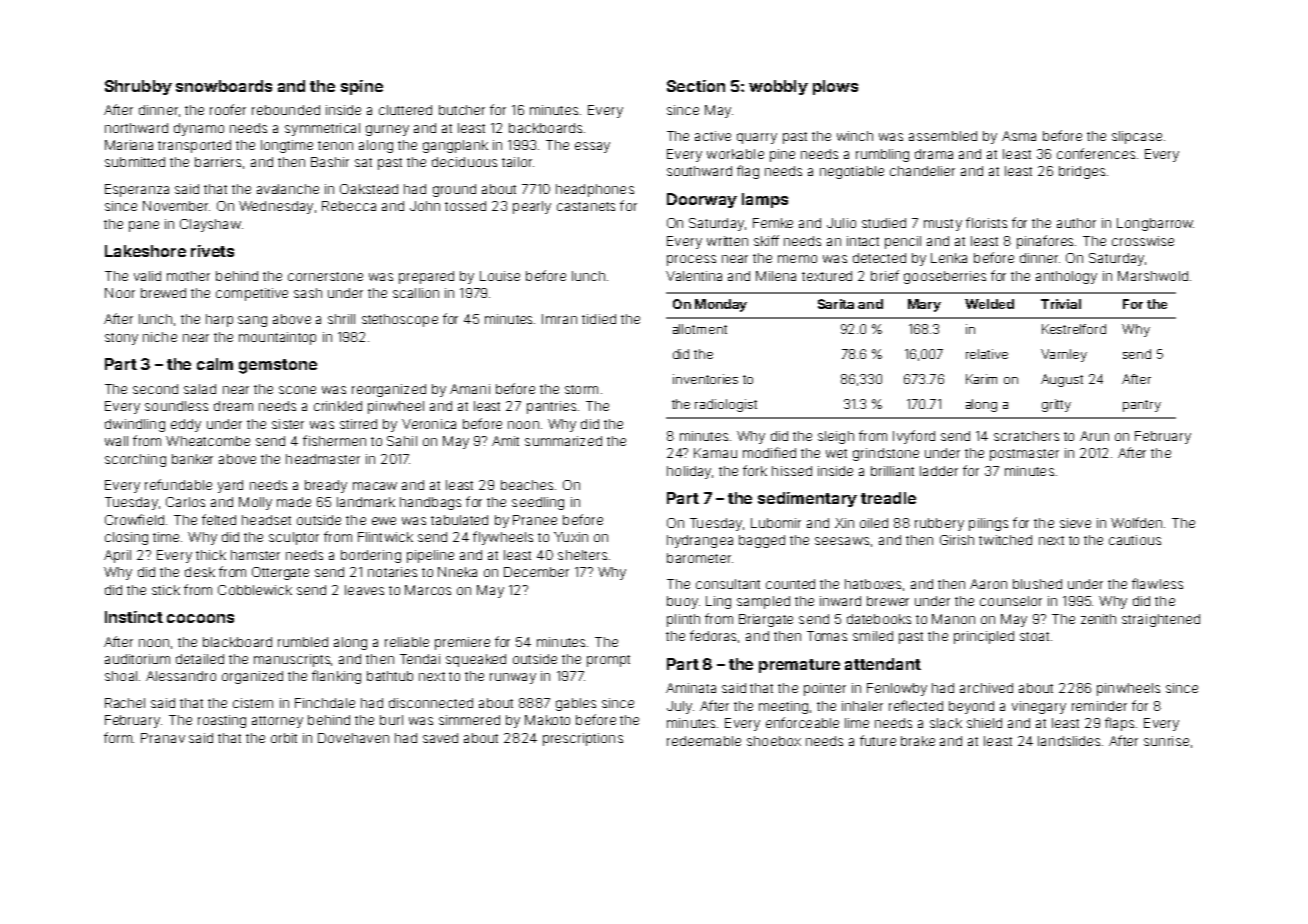  What do you see at coordinates (586, 206) in the screenshot?
I see `castanets` at bounding box center [586, 206].
